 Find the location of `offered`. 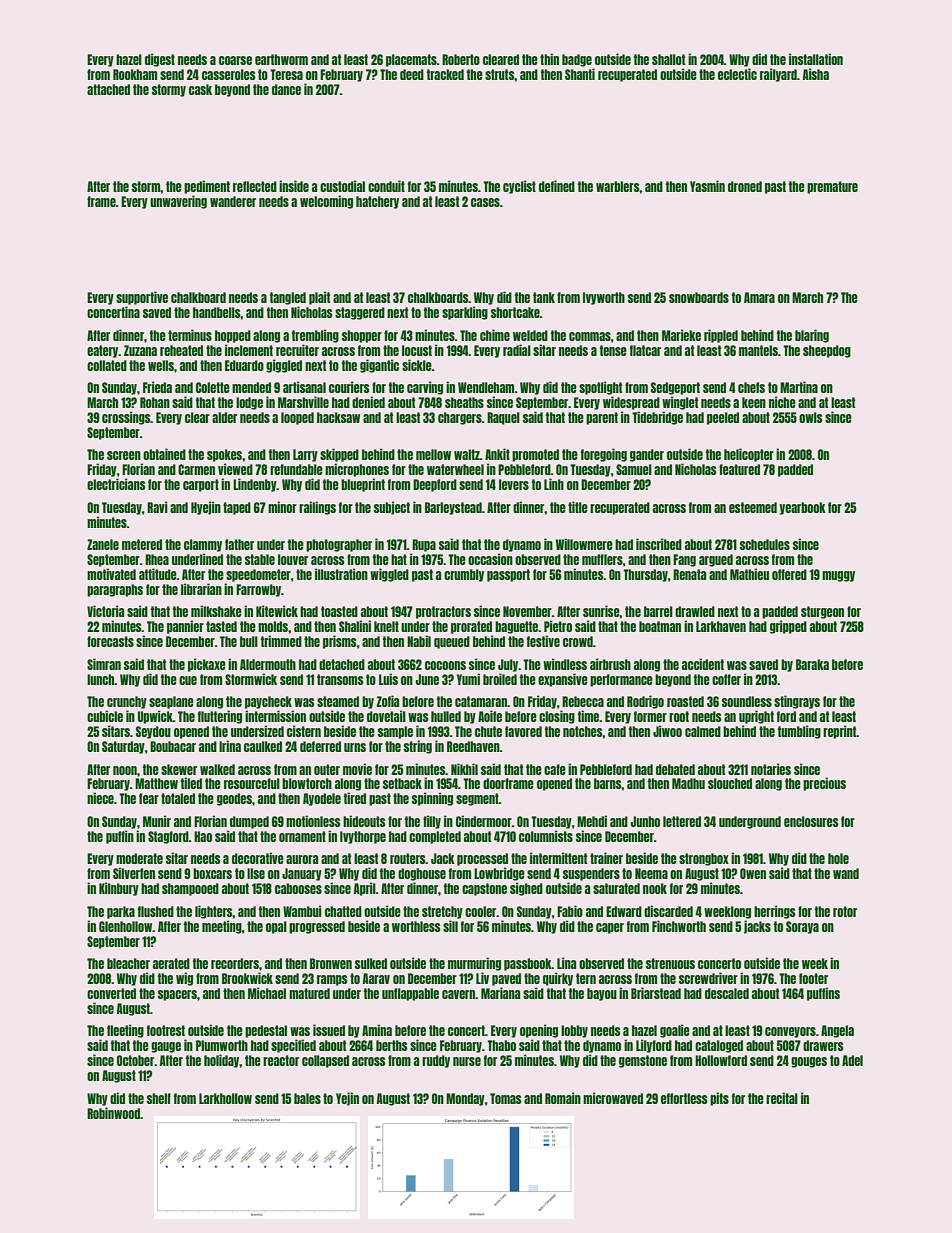

offered is located at coordinates (789, 574).
